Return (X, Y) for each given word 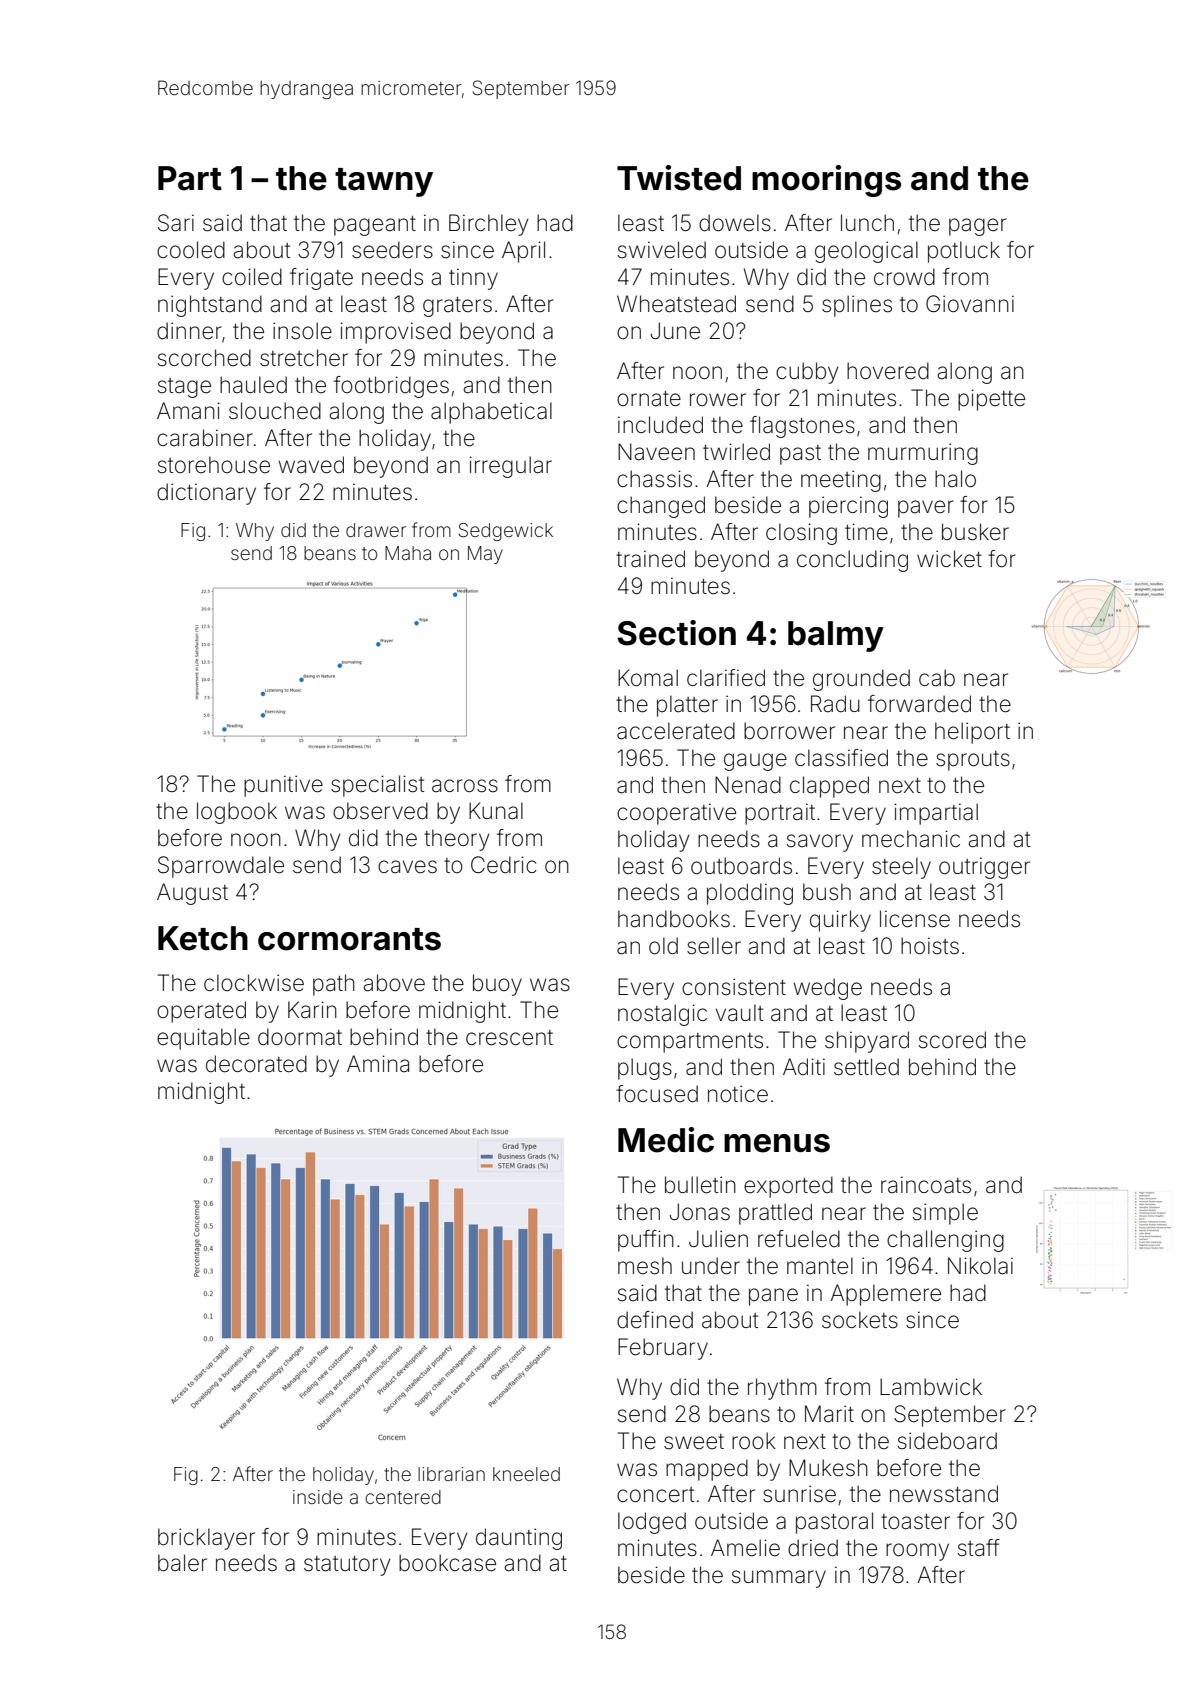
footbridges (391, 387)
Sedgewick (506, 532)
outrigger (984, 868)
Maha (408, 553)
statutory (347, 1566)
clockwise (254, 983)
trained (650, 559)
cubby (807, 373)
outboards (741, 866)
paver (926, 509)
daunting (519, 1539)
